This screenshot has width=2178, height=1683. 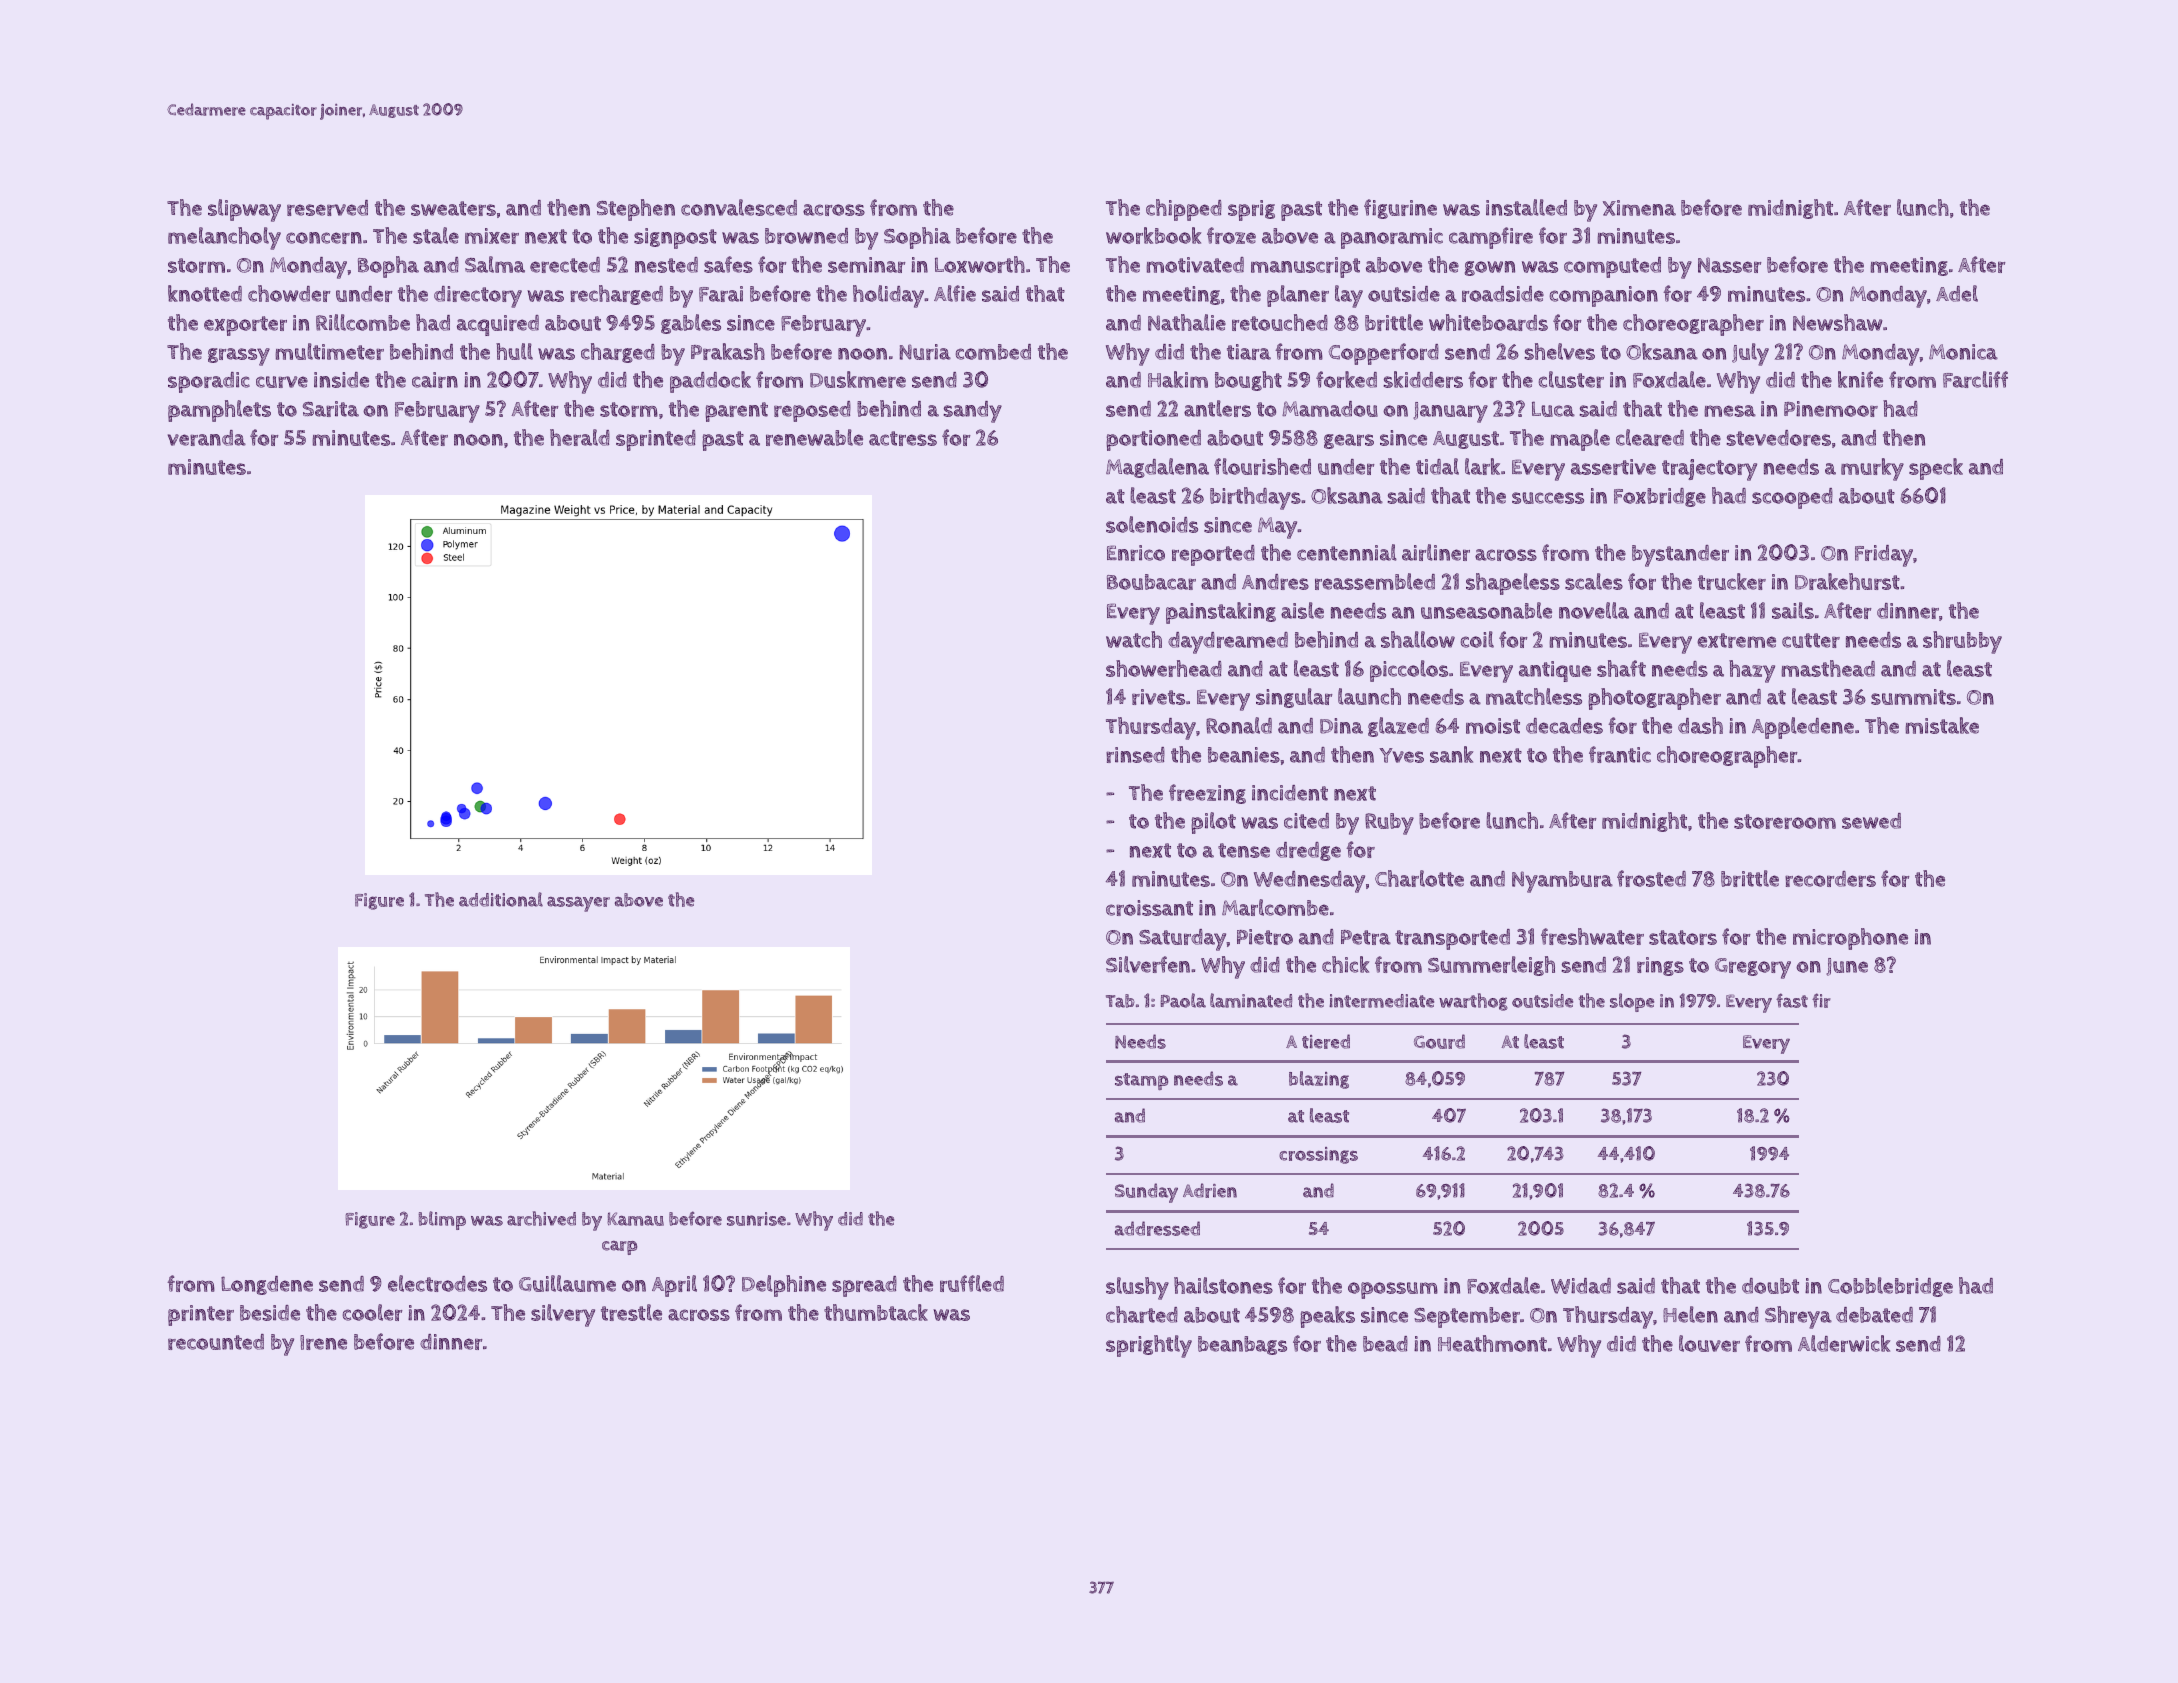 What do you see at coordinates (1136, 553) in the screenshot?
I see `Enrico` at bounding box center [1136, 553].
